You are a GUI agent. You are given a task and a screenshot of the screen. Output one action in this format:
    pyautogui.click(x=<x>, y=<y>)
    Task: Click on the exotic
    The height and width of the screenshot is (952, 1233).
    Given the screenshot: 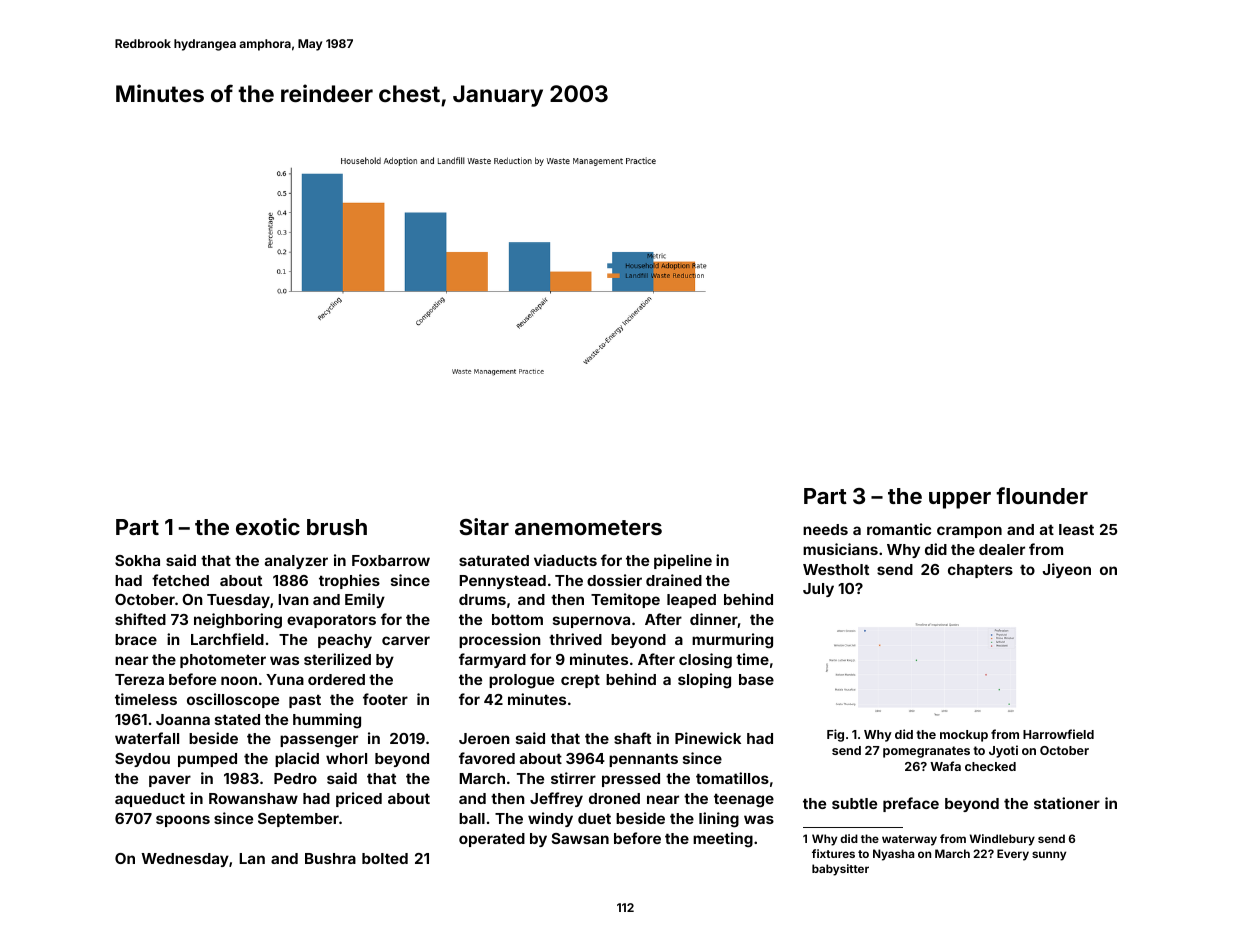 What is the action you would take?
    pyautogui.click(x=268, y=526)
